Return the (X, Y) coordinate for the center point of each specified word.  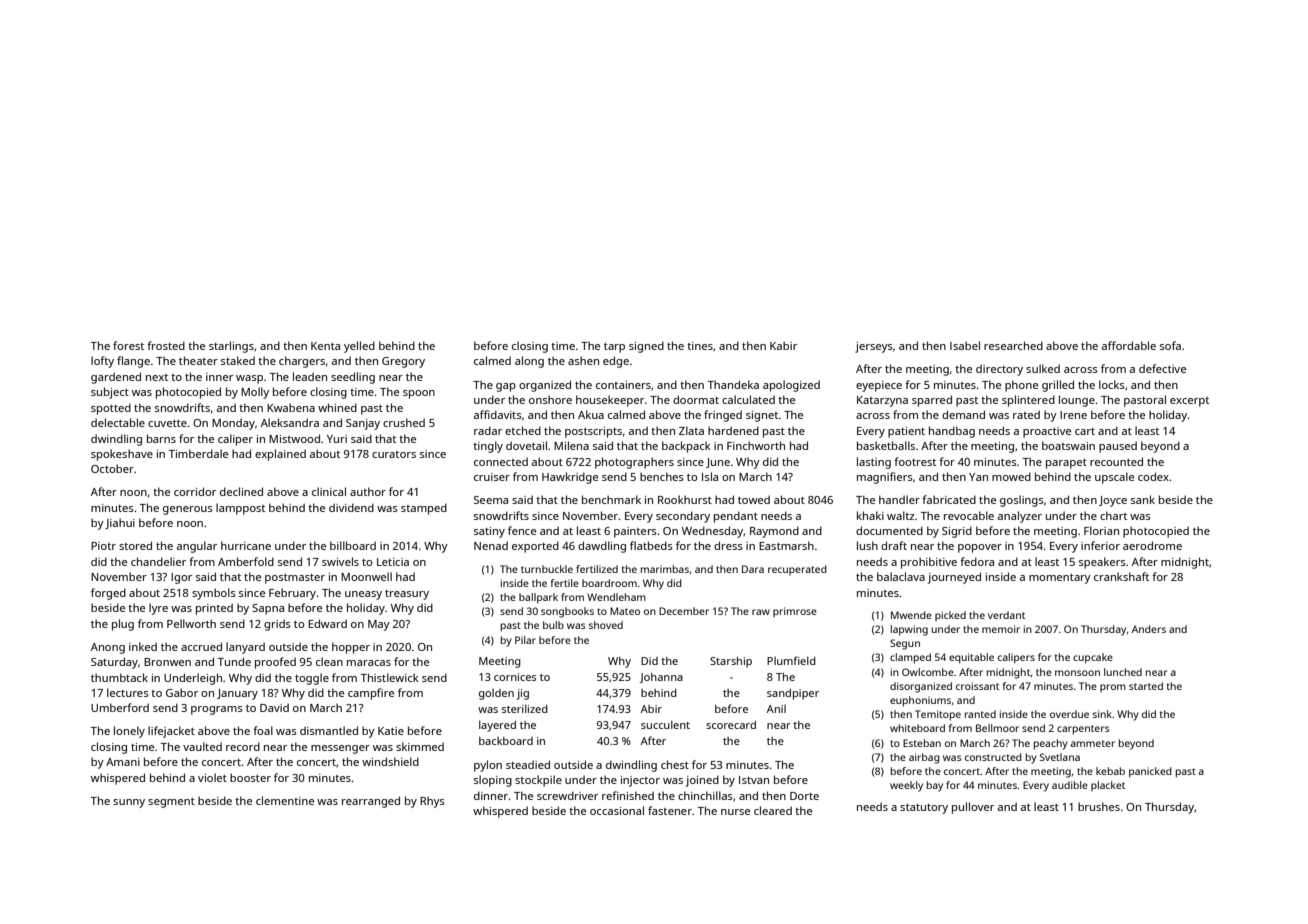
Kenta (325, 346)
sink (1102, 714)
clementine (285, 800)
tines (700, 346)
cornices (515, 677)
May (379, 625)
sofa (1170, 345)
